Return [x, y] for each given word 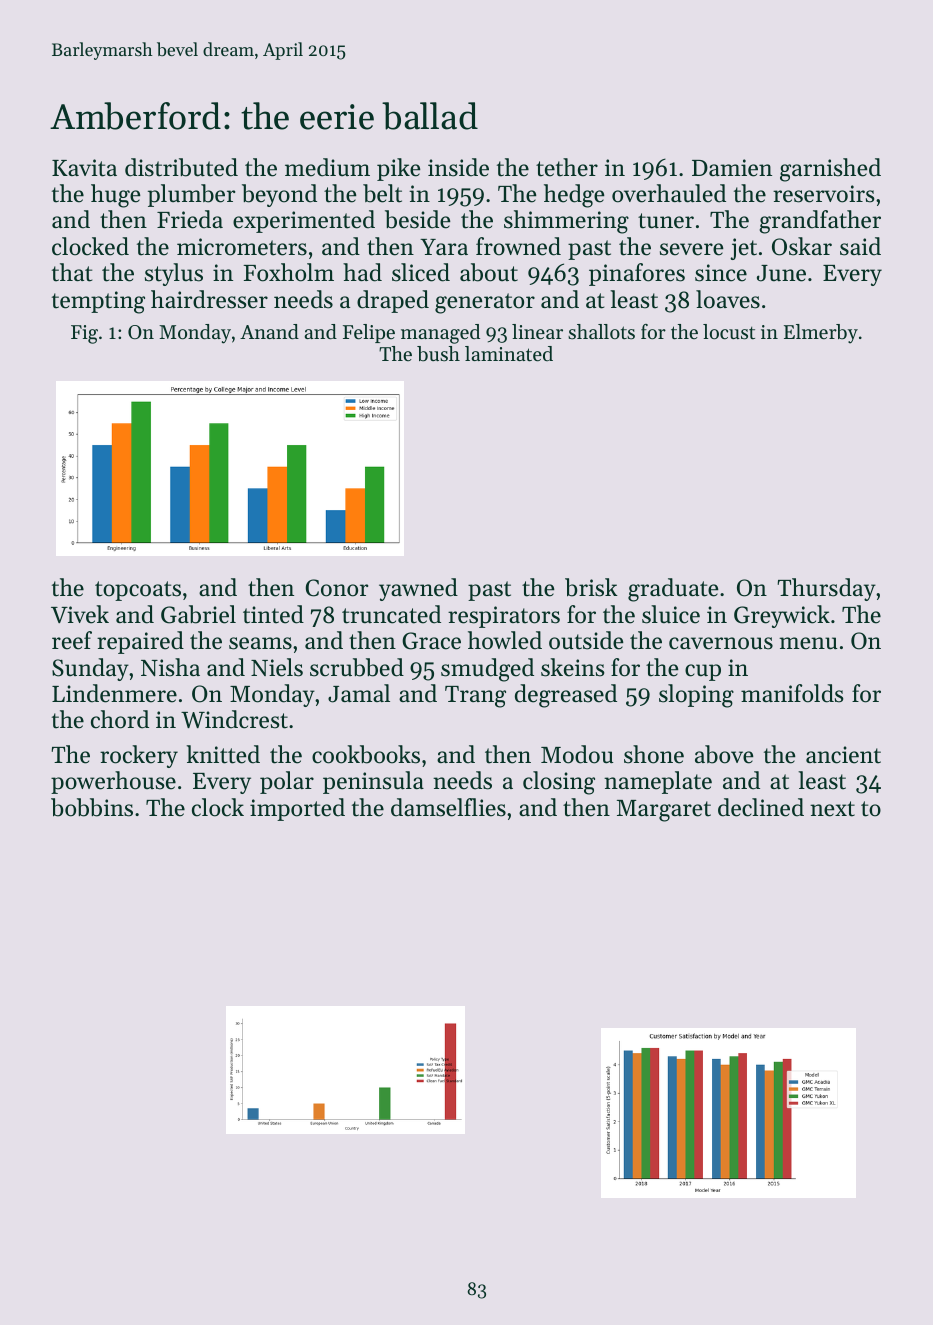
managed [440, 334]
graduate [673, 590]
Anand [269, 331]
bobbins [92, 807]
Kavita [84, 168]
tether [567, 167]
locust [729, 332]
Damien [732, 168]
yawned [418, 589]
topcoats [138, 591]
